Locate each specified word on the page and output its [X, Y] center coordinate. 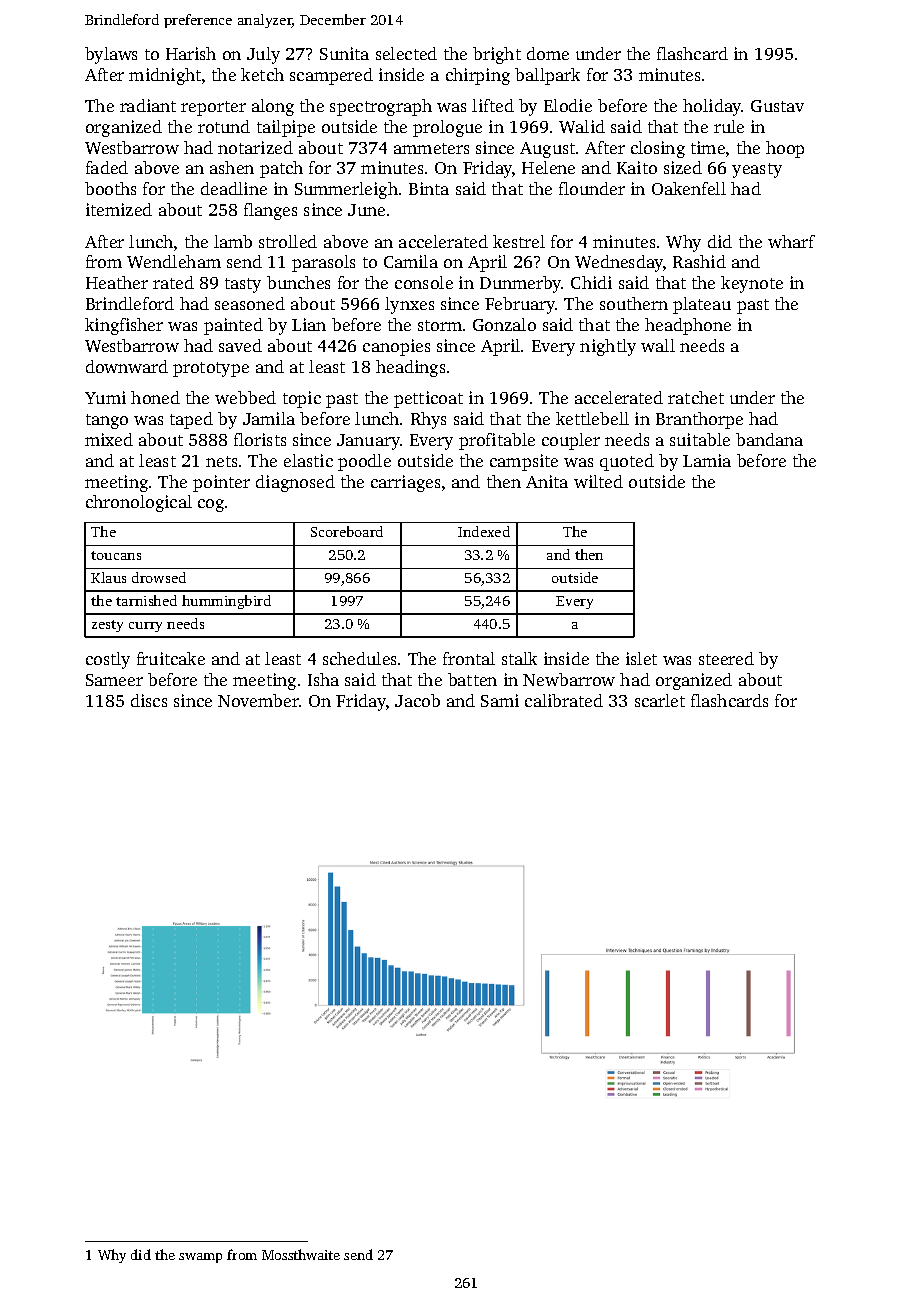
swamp [200, 1258]
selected [406, 53]
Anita [547, 481]
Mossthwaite [301, 1254]
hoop [785, 149]
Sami [500, 700]
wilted [598, 481]
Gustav [777, 106]
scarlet [660, 700]
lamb [233, 241]
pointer [221, 483]
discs [149, 700]
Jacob [417, 700]
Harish [191, 53]
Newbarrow [569, 679]
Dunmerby [521, 284]
